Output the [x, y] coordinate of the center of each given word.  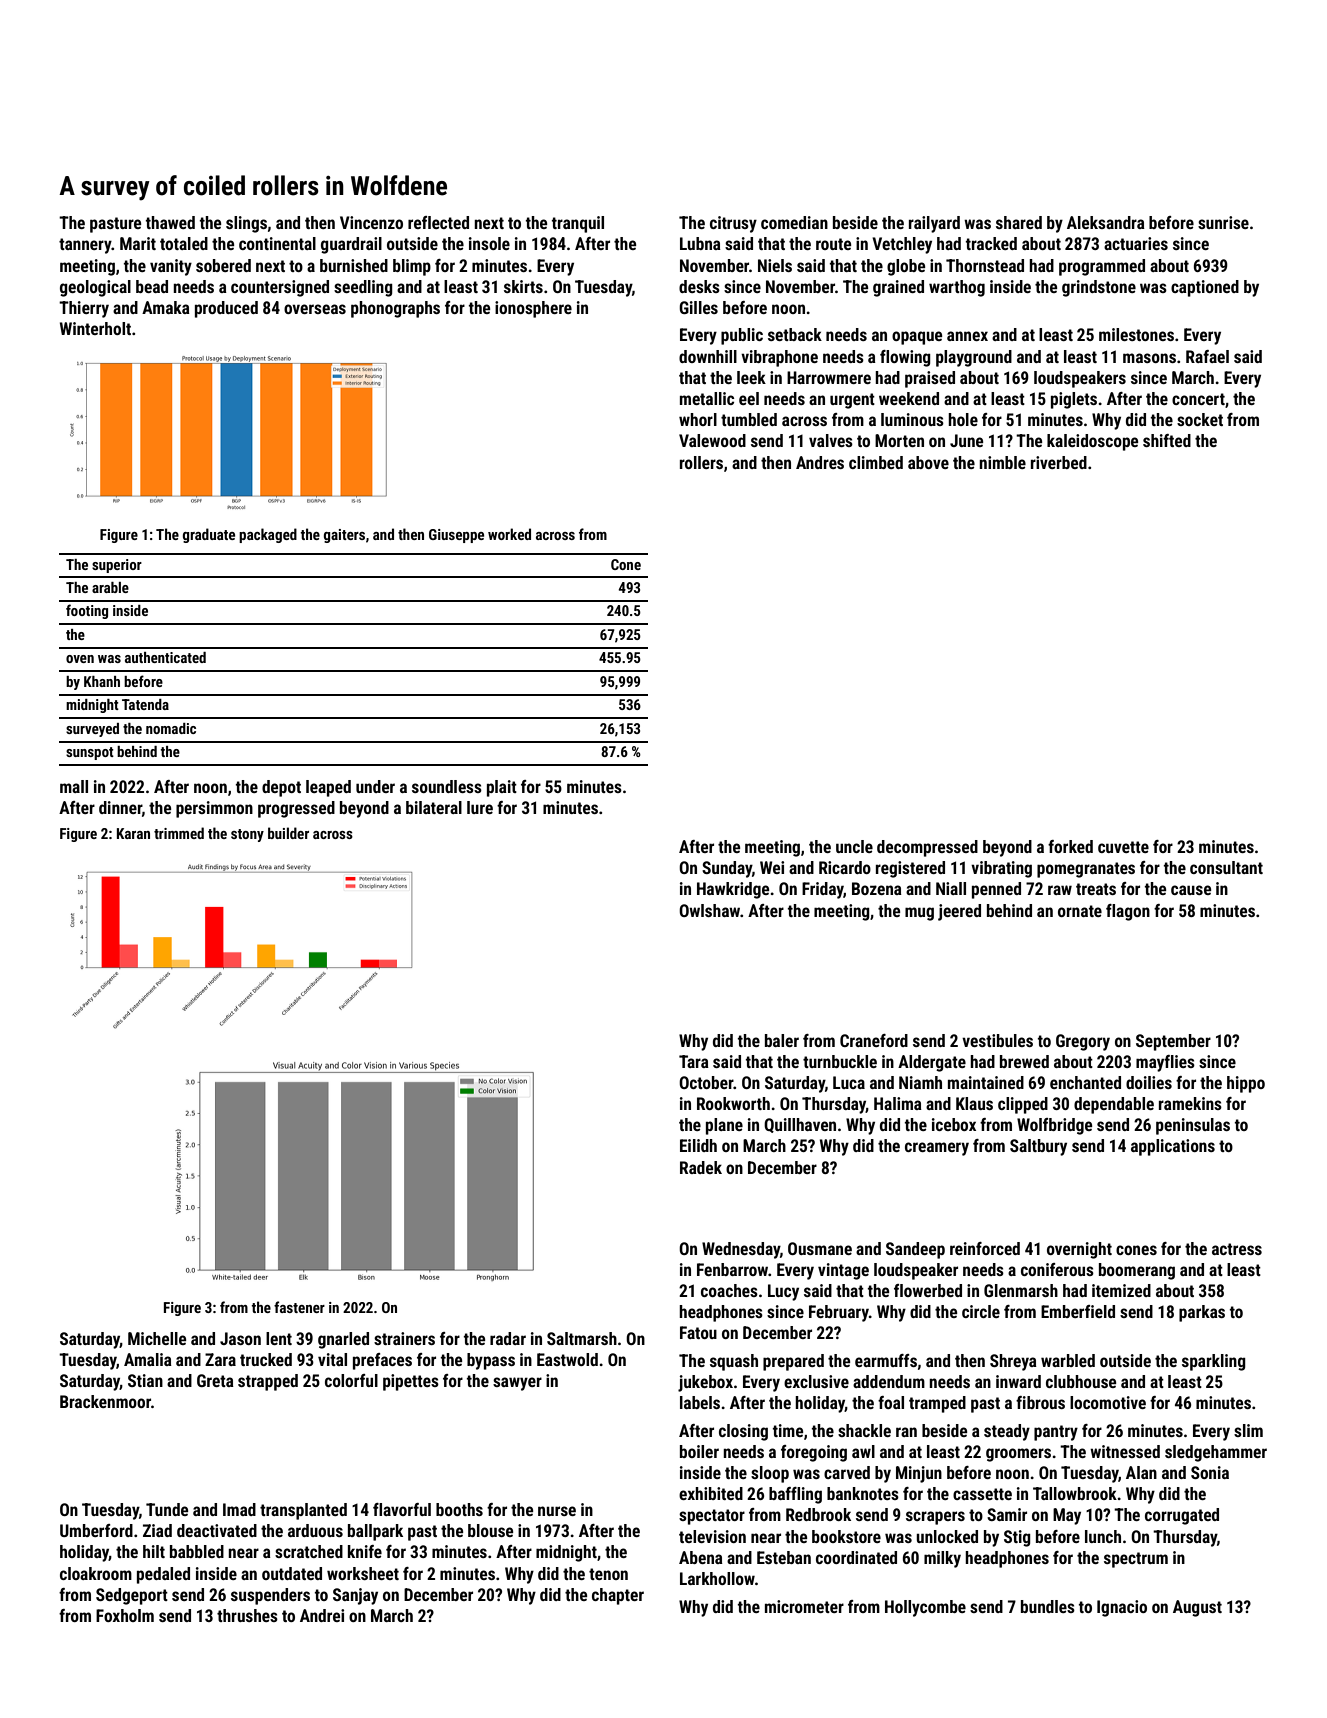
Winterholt [95, 328]
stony [247, 835]
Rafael [1207, 356]
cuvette [1123, 847]
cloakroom [96, 1573]
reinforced [985, 1248]
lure [480, 807]
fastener [299, 1307]
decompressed [927, 848]
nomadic [171, 728]
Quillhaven [800, 1125]
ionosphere [533, 309]
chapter [618, 1596]
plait [502, 788]
